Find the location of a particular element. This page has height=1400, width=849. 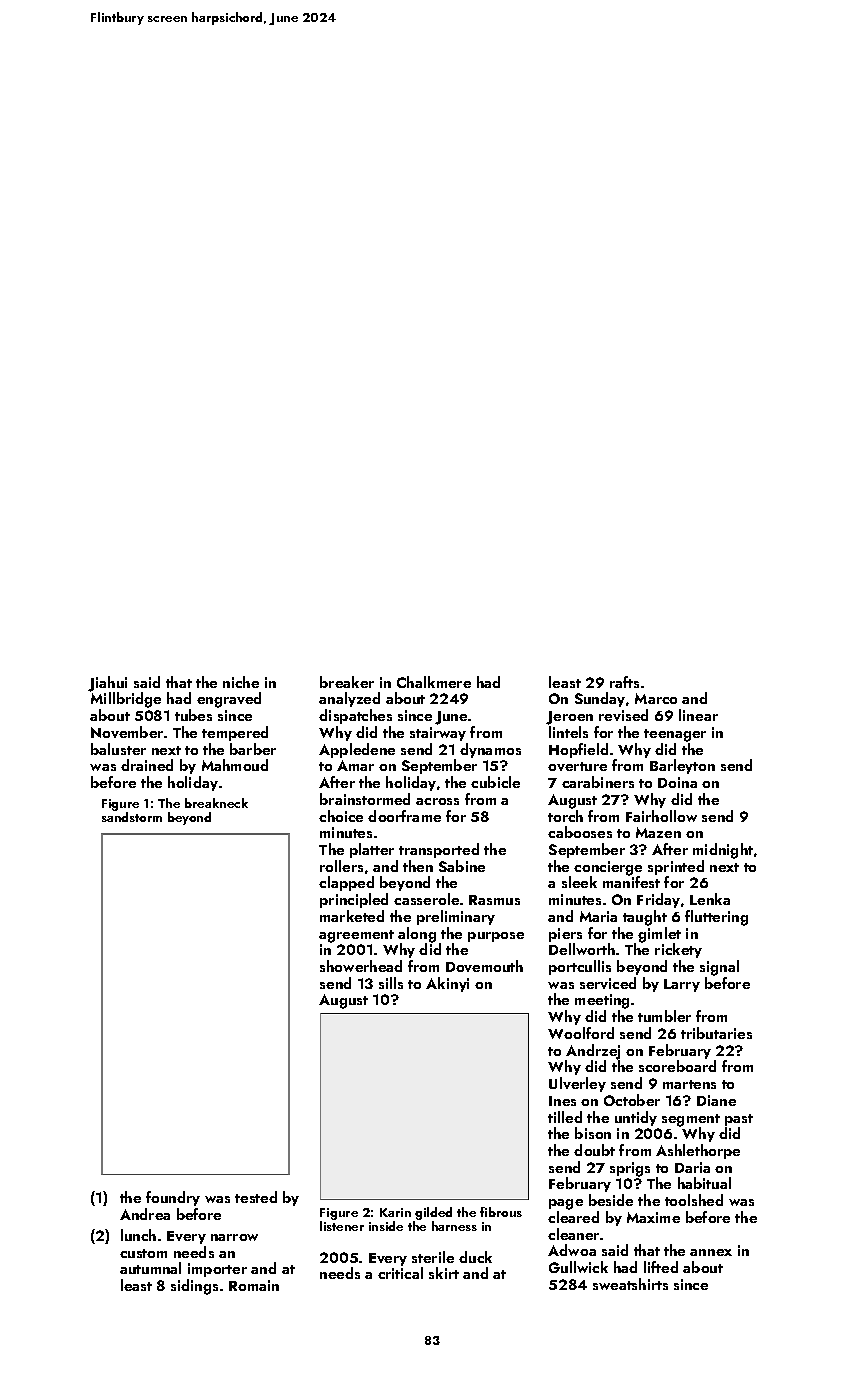

skirt is located at coordinates (444, 1273).
